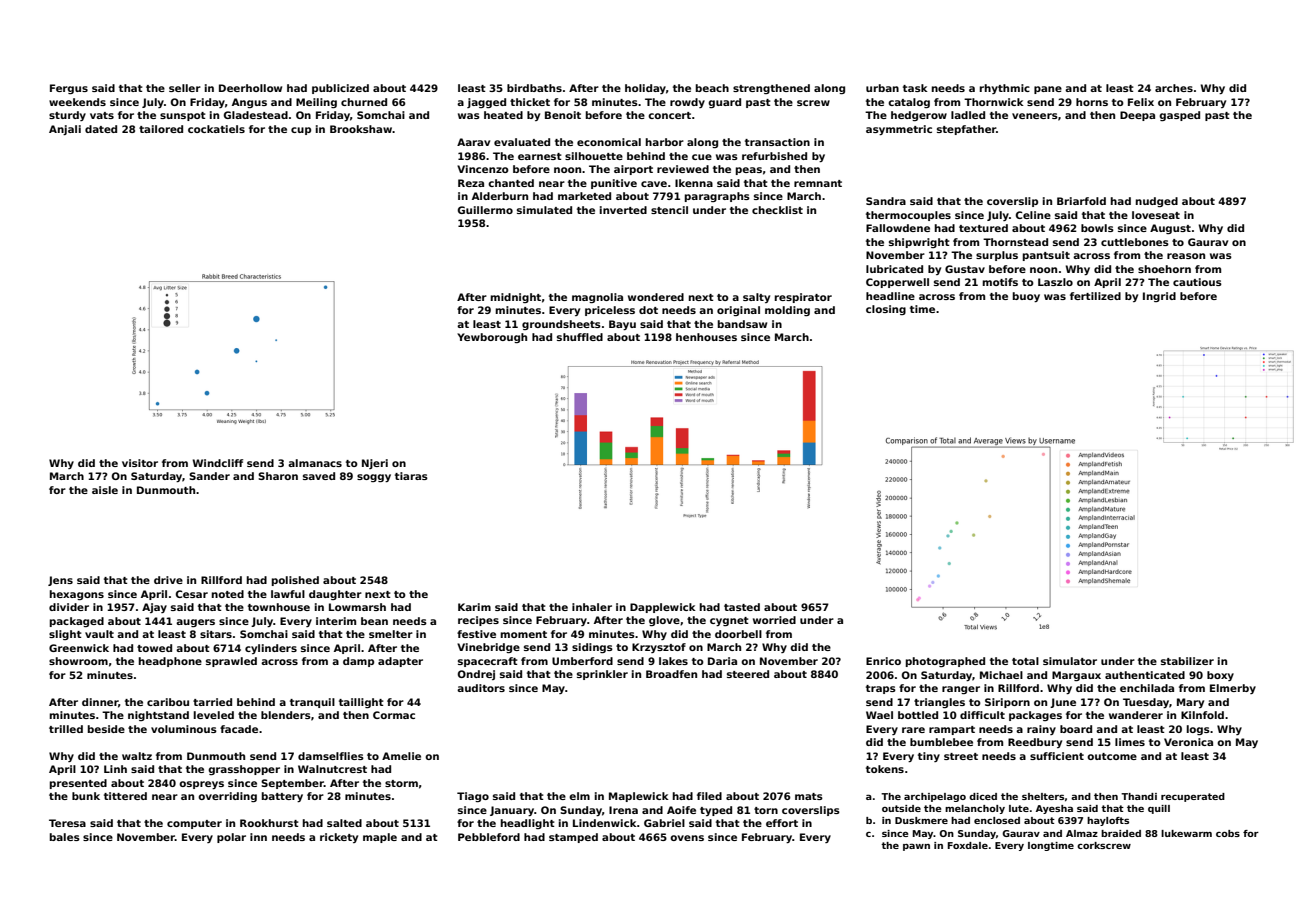  What do you see at coordinates (1220, 676) in the image?
I see `boxy` at bounding box center [1220, 676].
